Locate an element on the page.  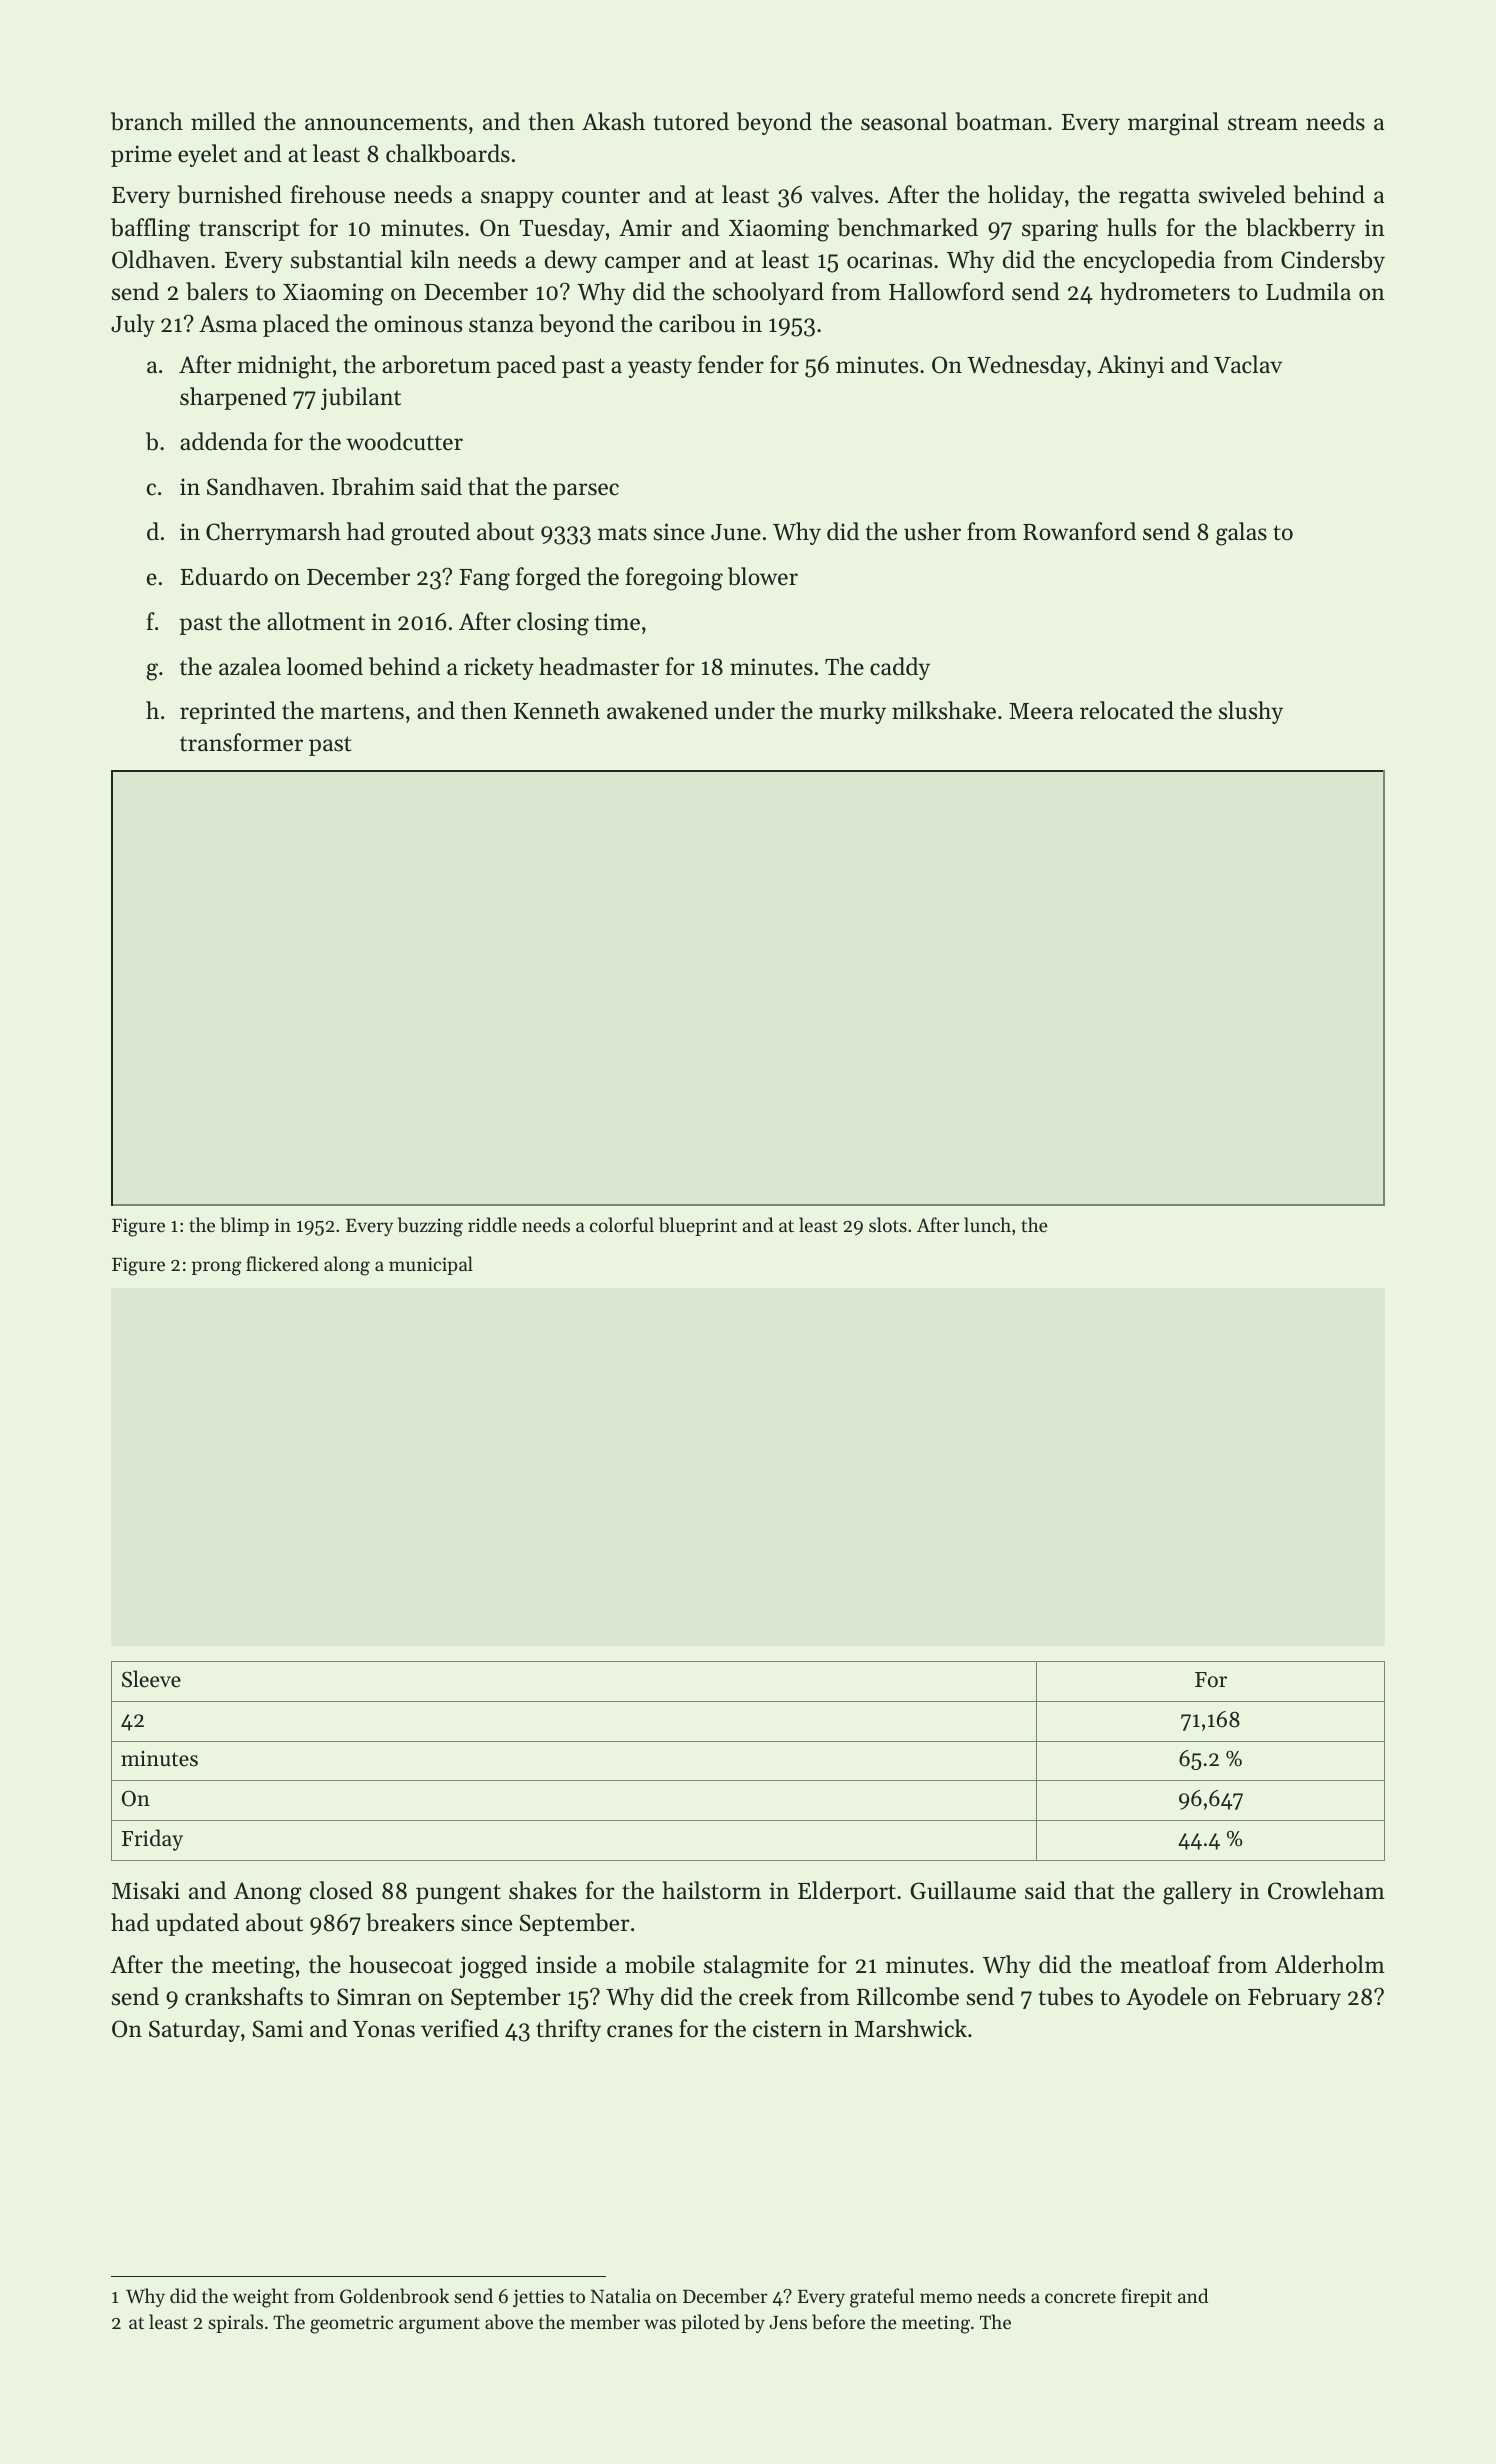
holiday is located at coordinates (1026, 196).
